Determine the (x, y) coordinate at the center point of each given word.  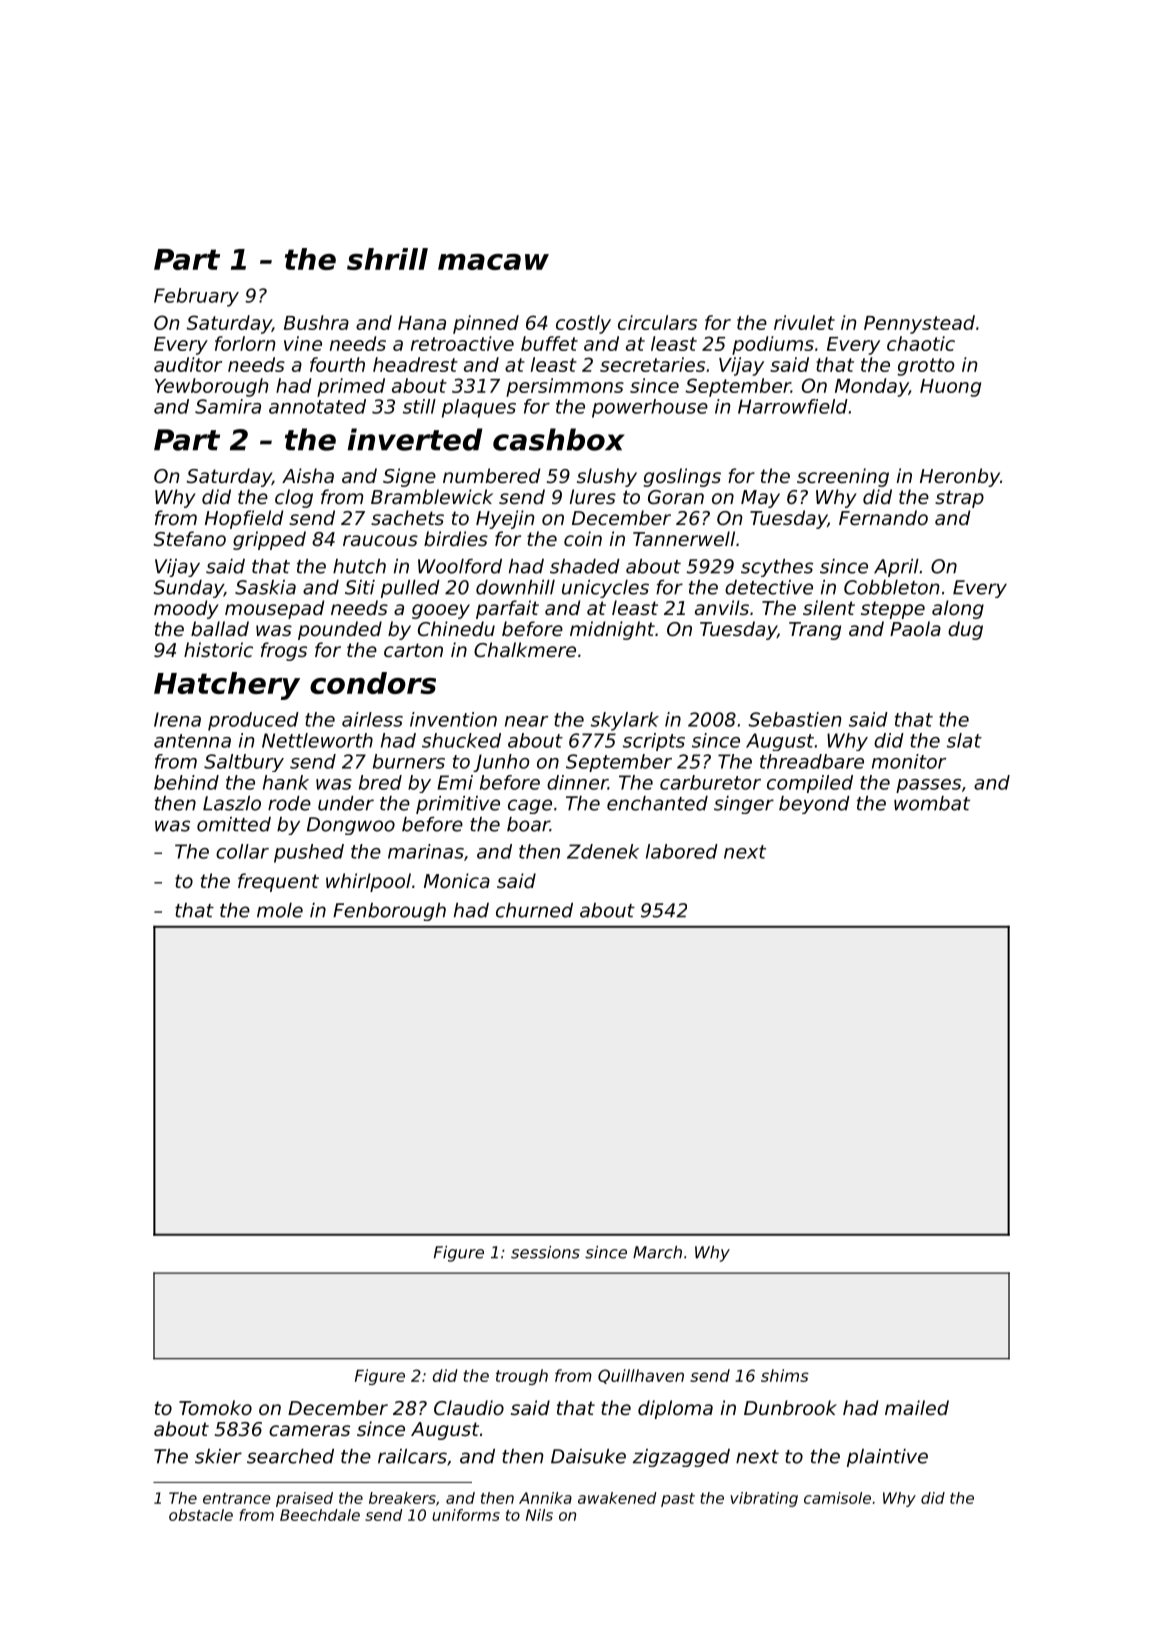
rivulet (804, 322)
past (678, 1500)
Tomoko (215, 1407)
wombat (932, 803)
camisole (837, 1498)
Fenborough (389, 912)
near (526, 721)
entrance (237, 1498)
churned (534, 910)
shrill (387, 259)
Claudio (469, 1407)
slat (964, 740)
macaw (493, 262)
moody (186, 609)
